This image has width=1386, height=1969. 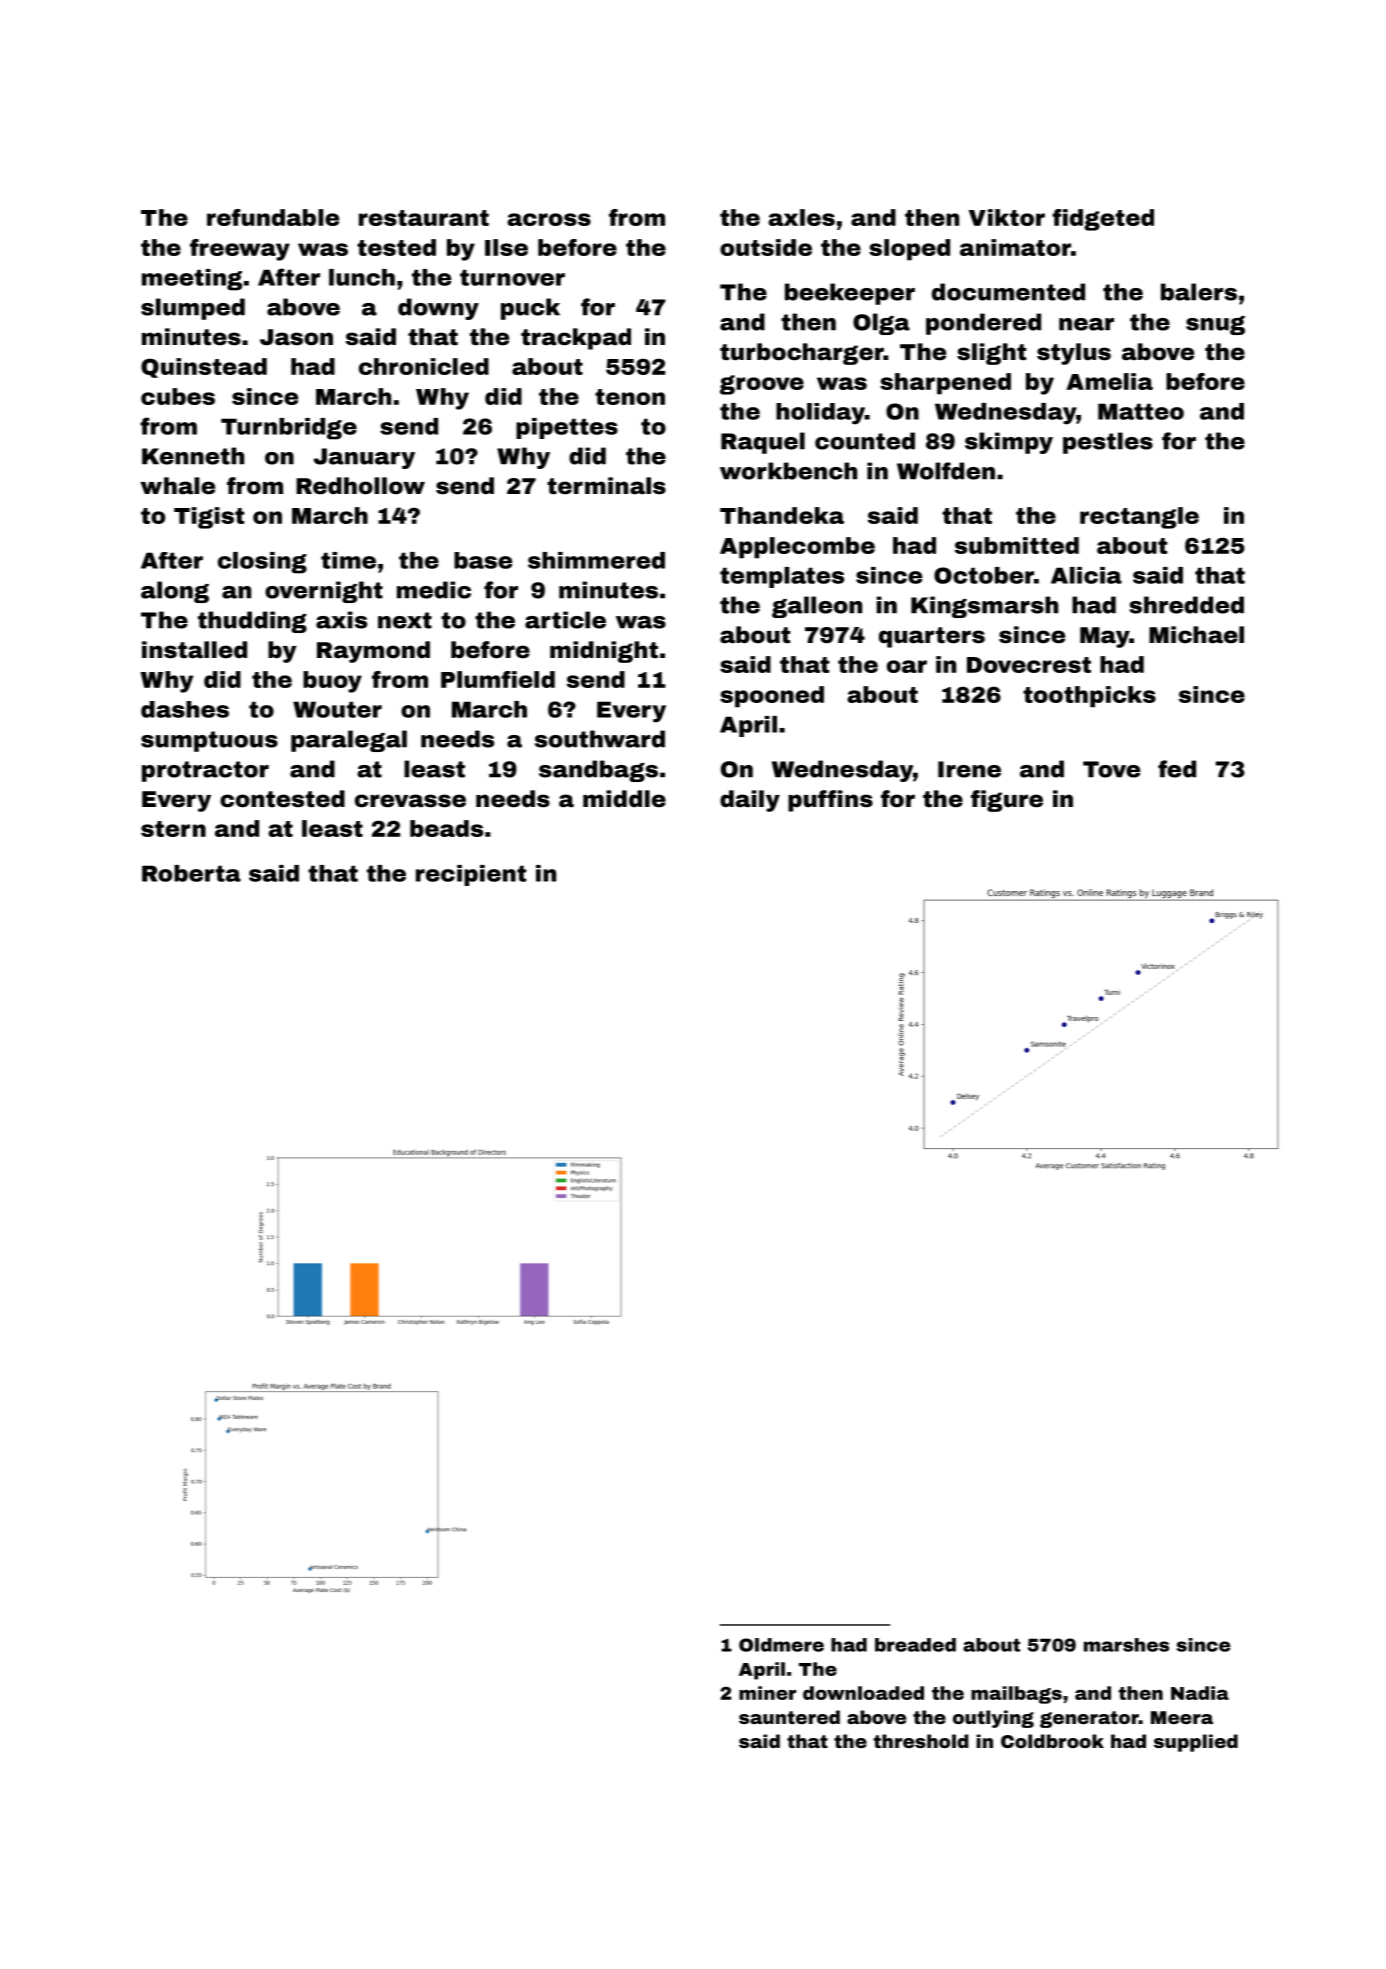 I want to click on supplied, so click(x=1196, y=1743).
